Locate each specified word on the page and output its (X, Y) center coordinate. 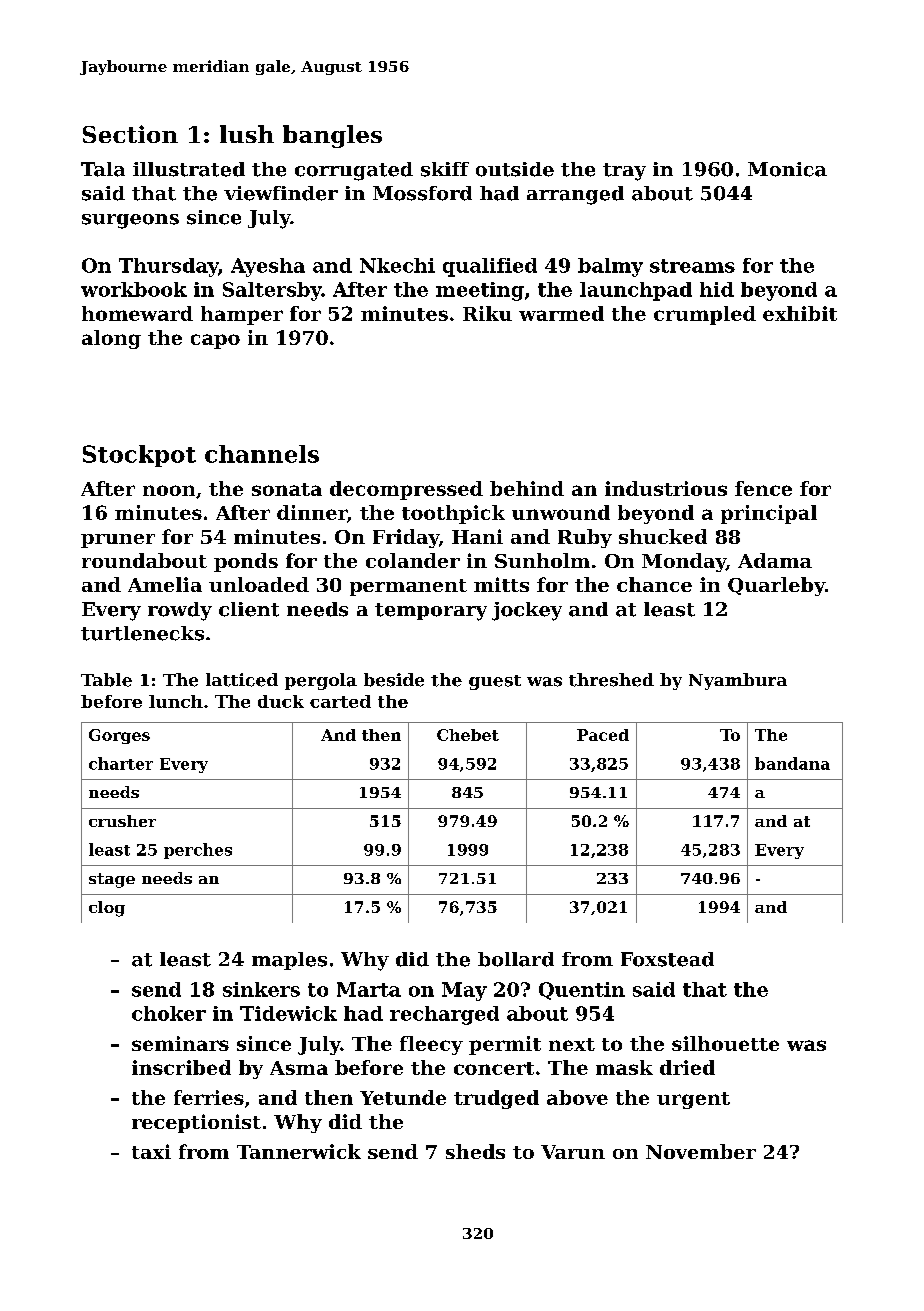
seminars (180, 1043)
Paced (603, 735)
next (572, 1044)
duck (281, 701)
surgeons (130, 221)
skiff (445, 169)
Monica (787, 169)
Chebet (468, 735)
